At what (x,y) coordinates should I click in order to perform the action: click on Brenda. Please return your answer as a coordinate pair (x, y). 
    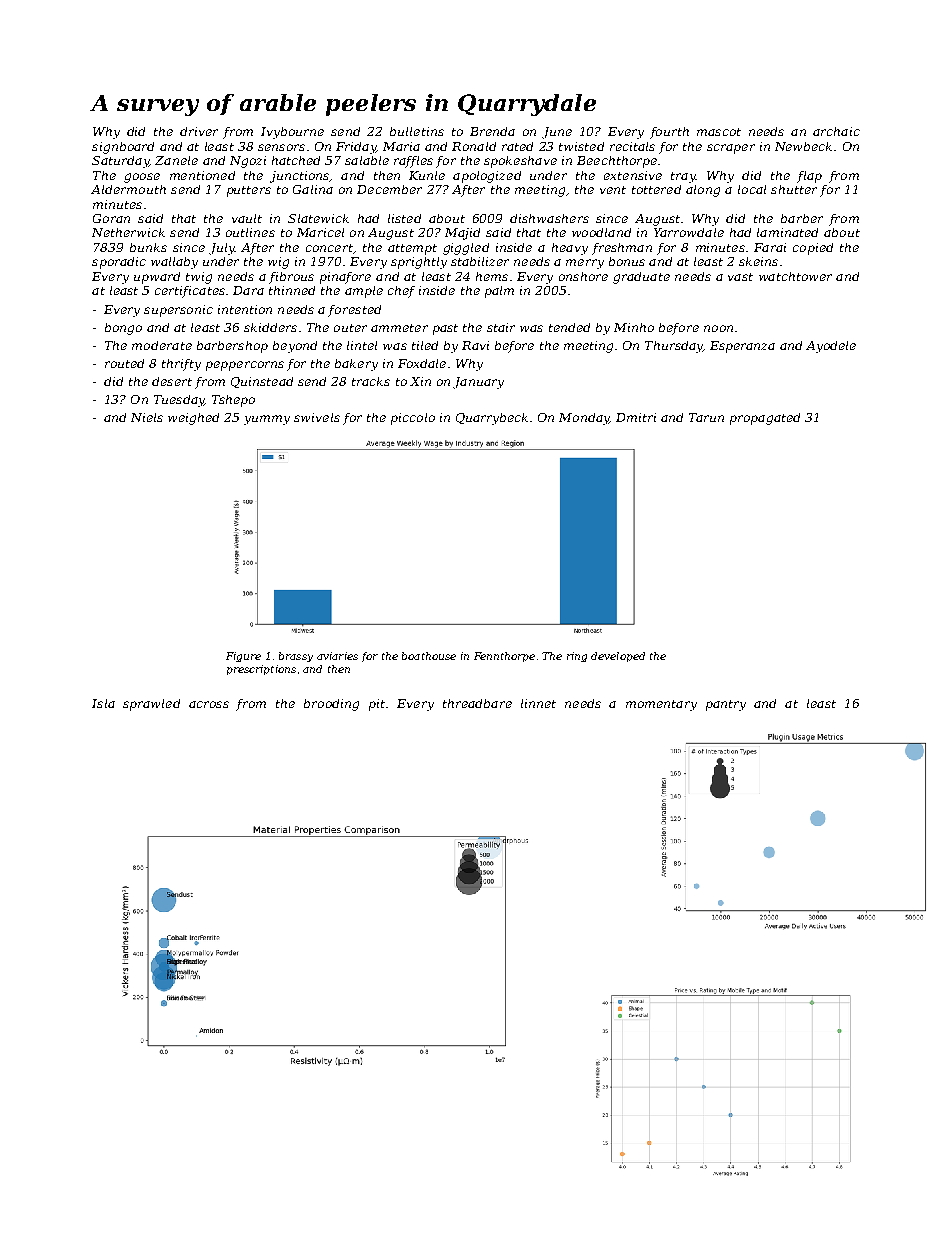
    Looking at the image, I should click on (492, 131).
